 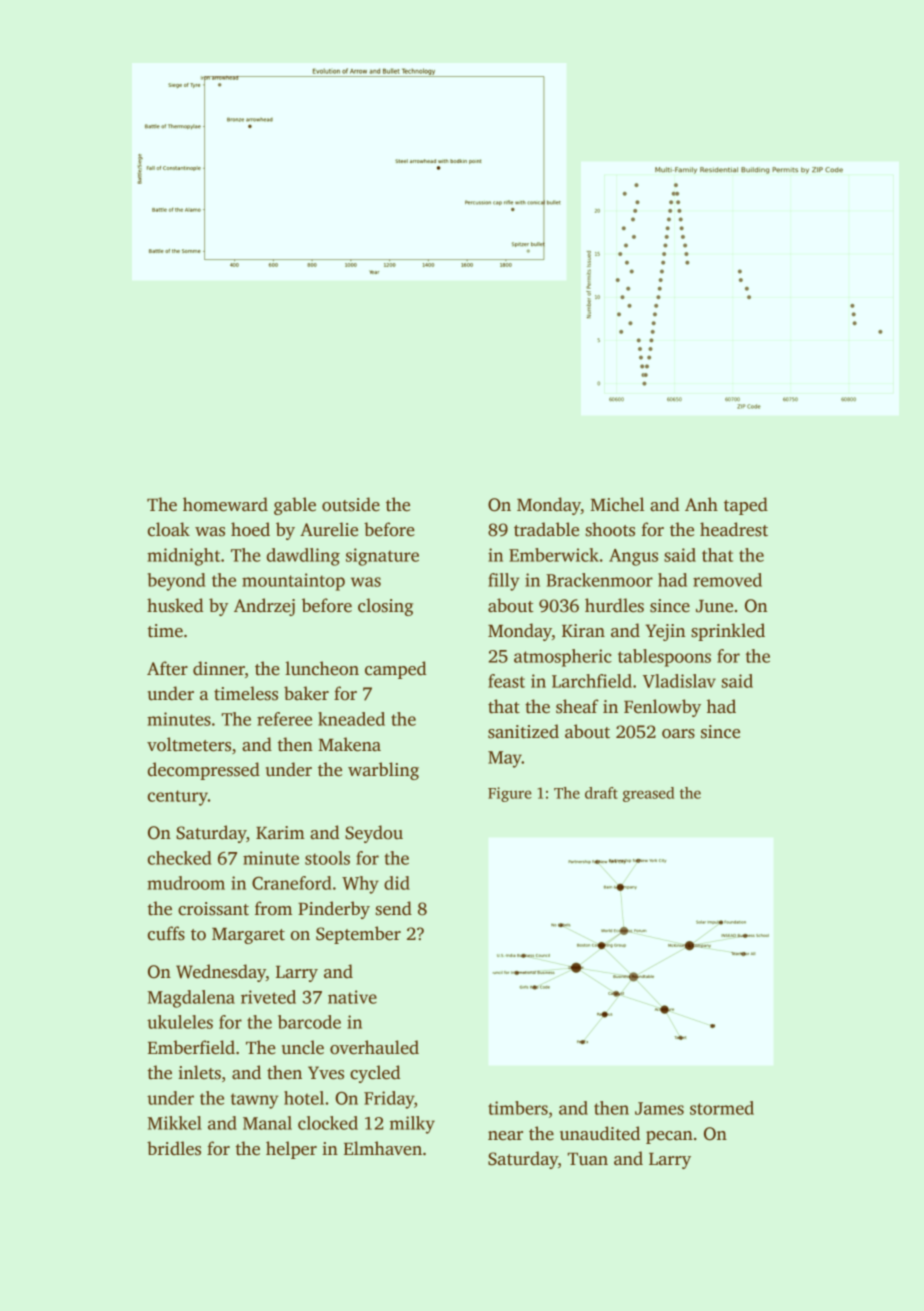 I want to click on Angus, so click(x=633, y=557).
